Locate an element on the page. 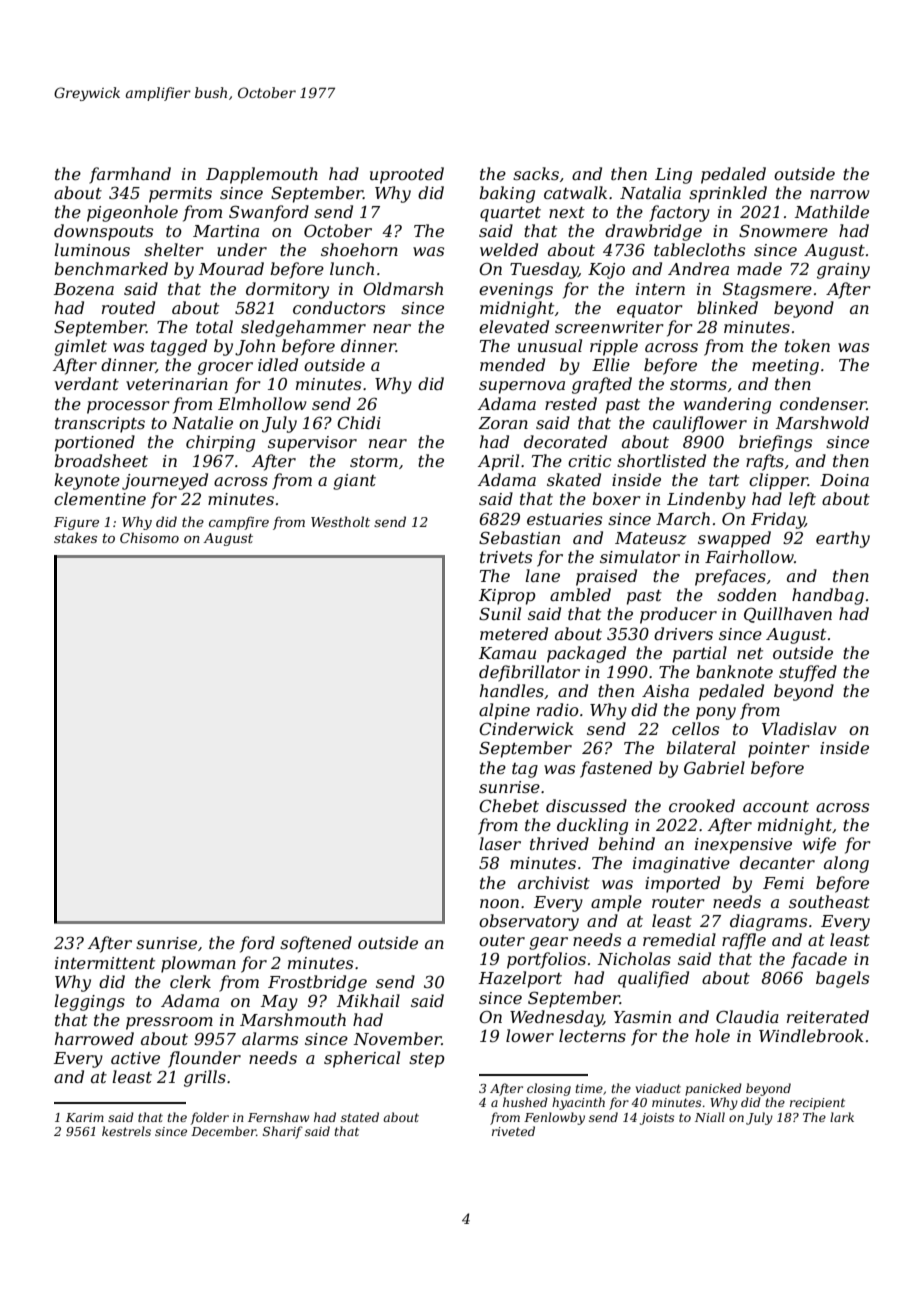 The height and width of the document is (1311, 924). meeting is located at coordinates (785, 367).
